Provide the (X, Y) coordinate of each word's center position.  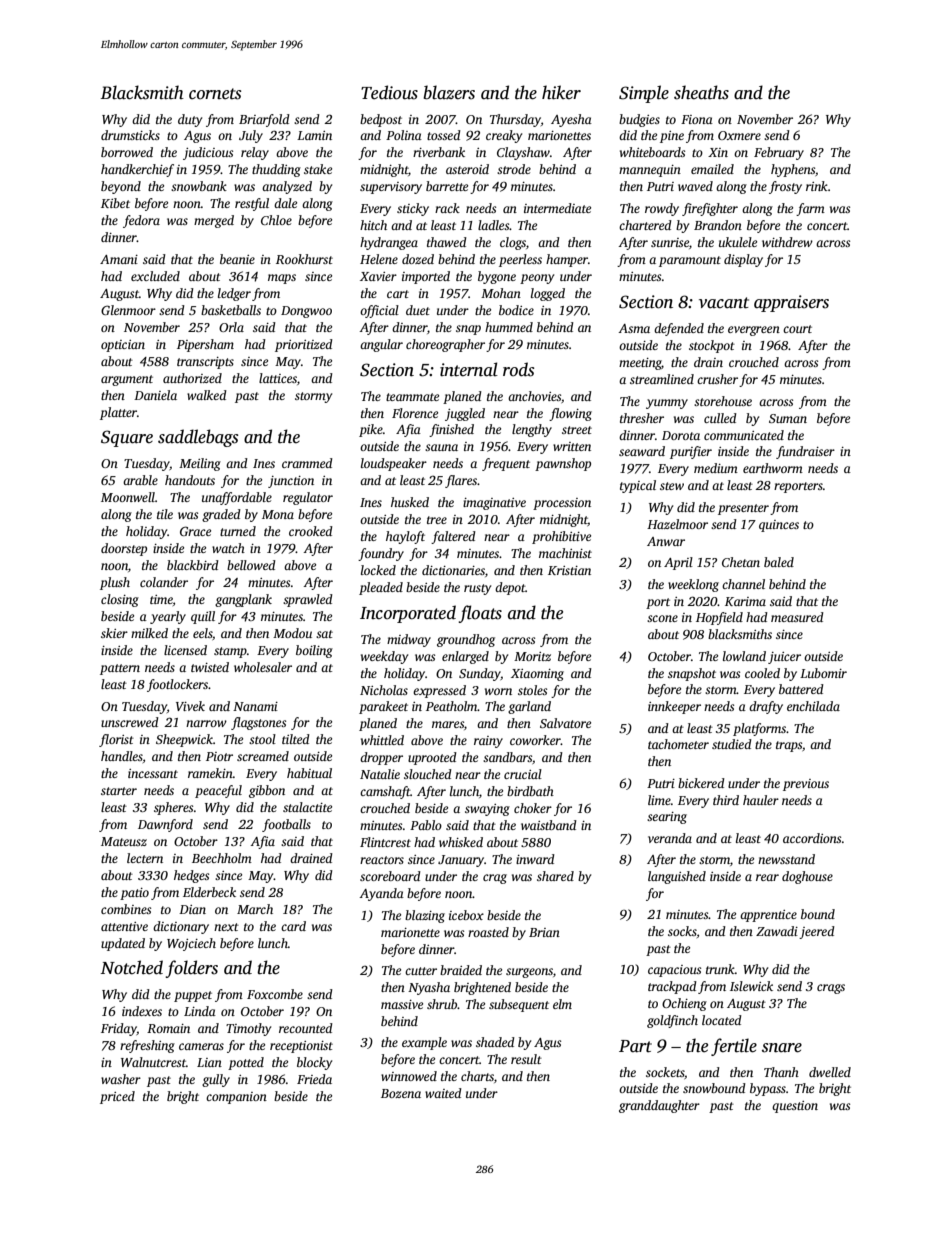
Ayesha (571, 120)
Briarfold (264, 120)
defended (679, 329)
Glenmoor (128, 310)
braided (461, 970)
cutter (421, 971)
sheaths (701, 92)
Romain (168, 1028)
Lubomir (823, 673)
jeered (817, 932)
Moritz (532, 656)
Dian (192, 909)
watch (228, 548)
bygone (497, 277)
